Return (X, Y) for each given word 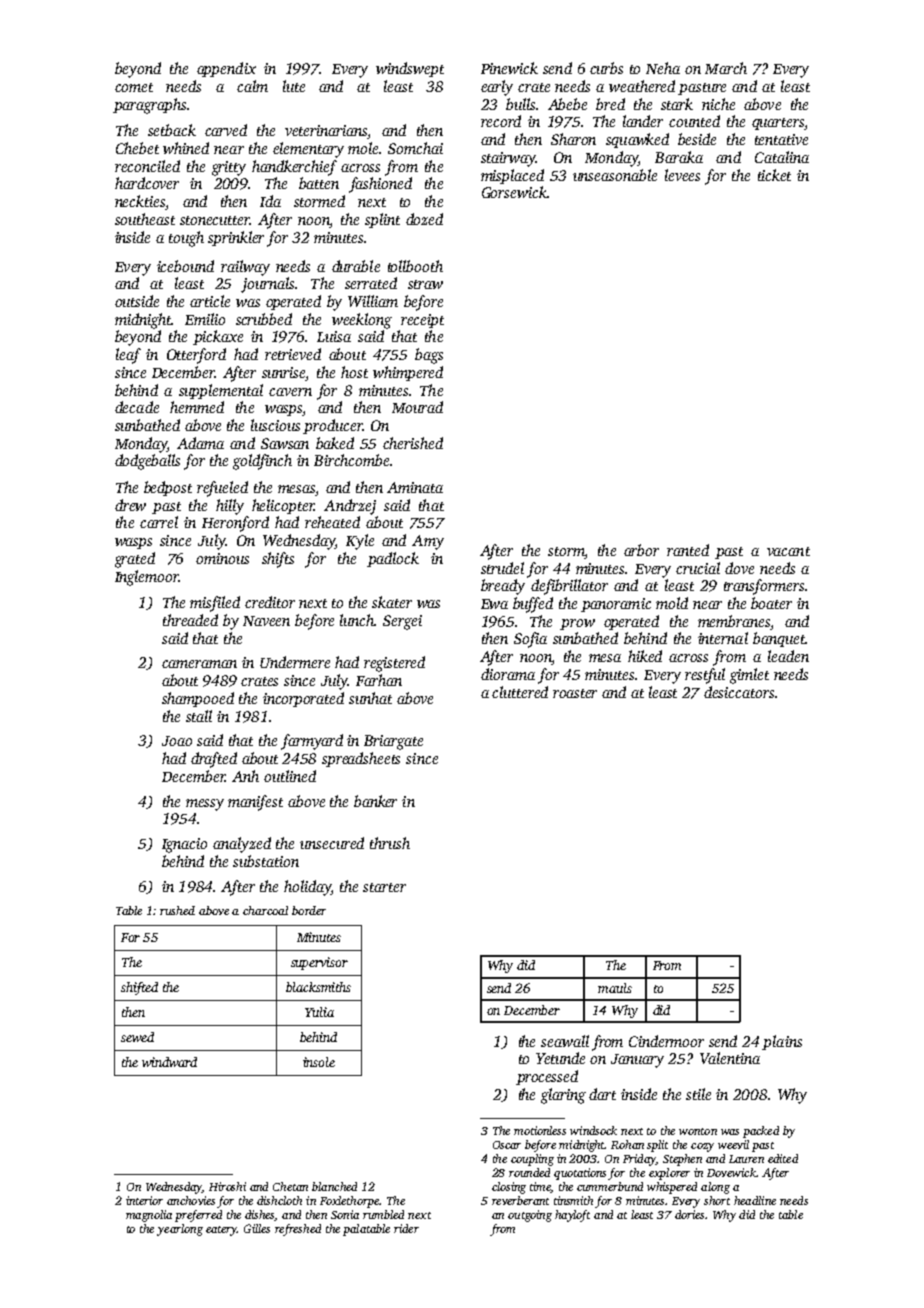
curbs (606, 68)
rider (406, 1228)
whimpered (408, 373)
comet (134, 87)
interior (144, 1200)
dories (689, 1214)
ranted (688, 550)
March (726, 68)
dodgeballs (147, 462)
